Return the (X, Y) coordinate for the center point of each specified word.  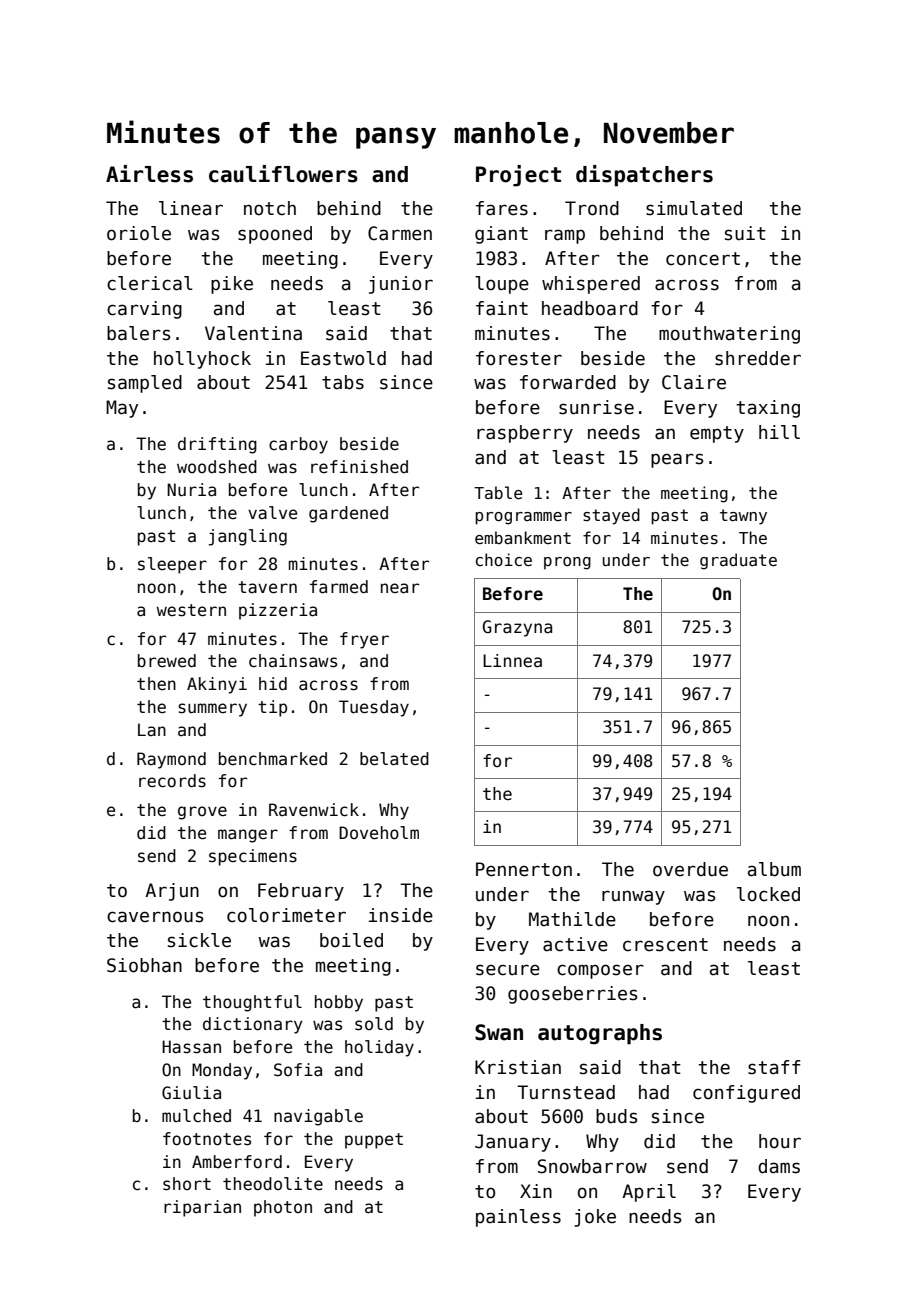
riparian (202, 1208)
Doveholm (379, 833)
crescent (665, 945)
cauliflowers (283, 174)
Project (518, 176)
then (156, 684)
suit (745, 233)
